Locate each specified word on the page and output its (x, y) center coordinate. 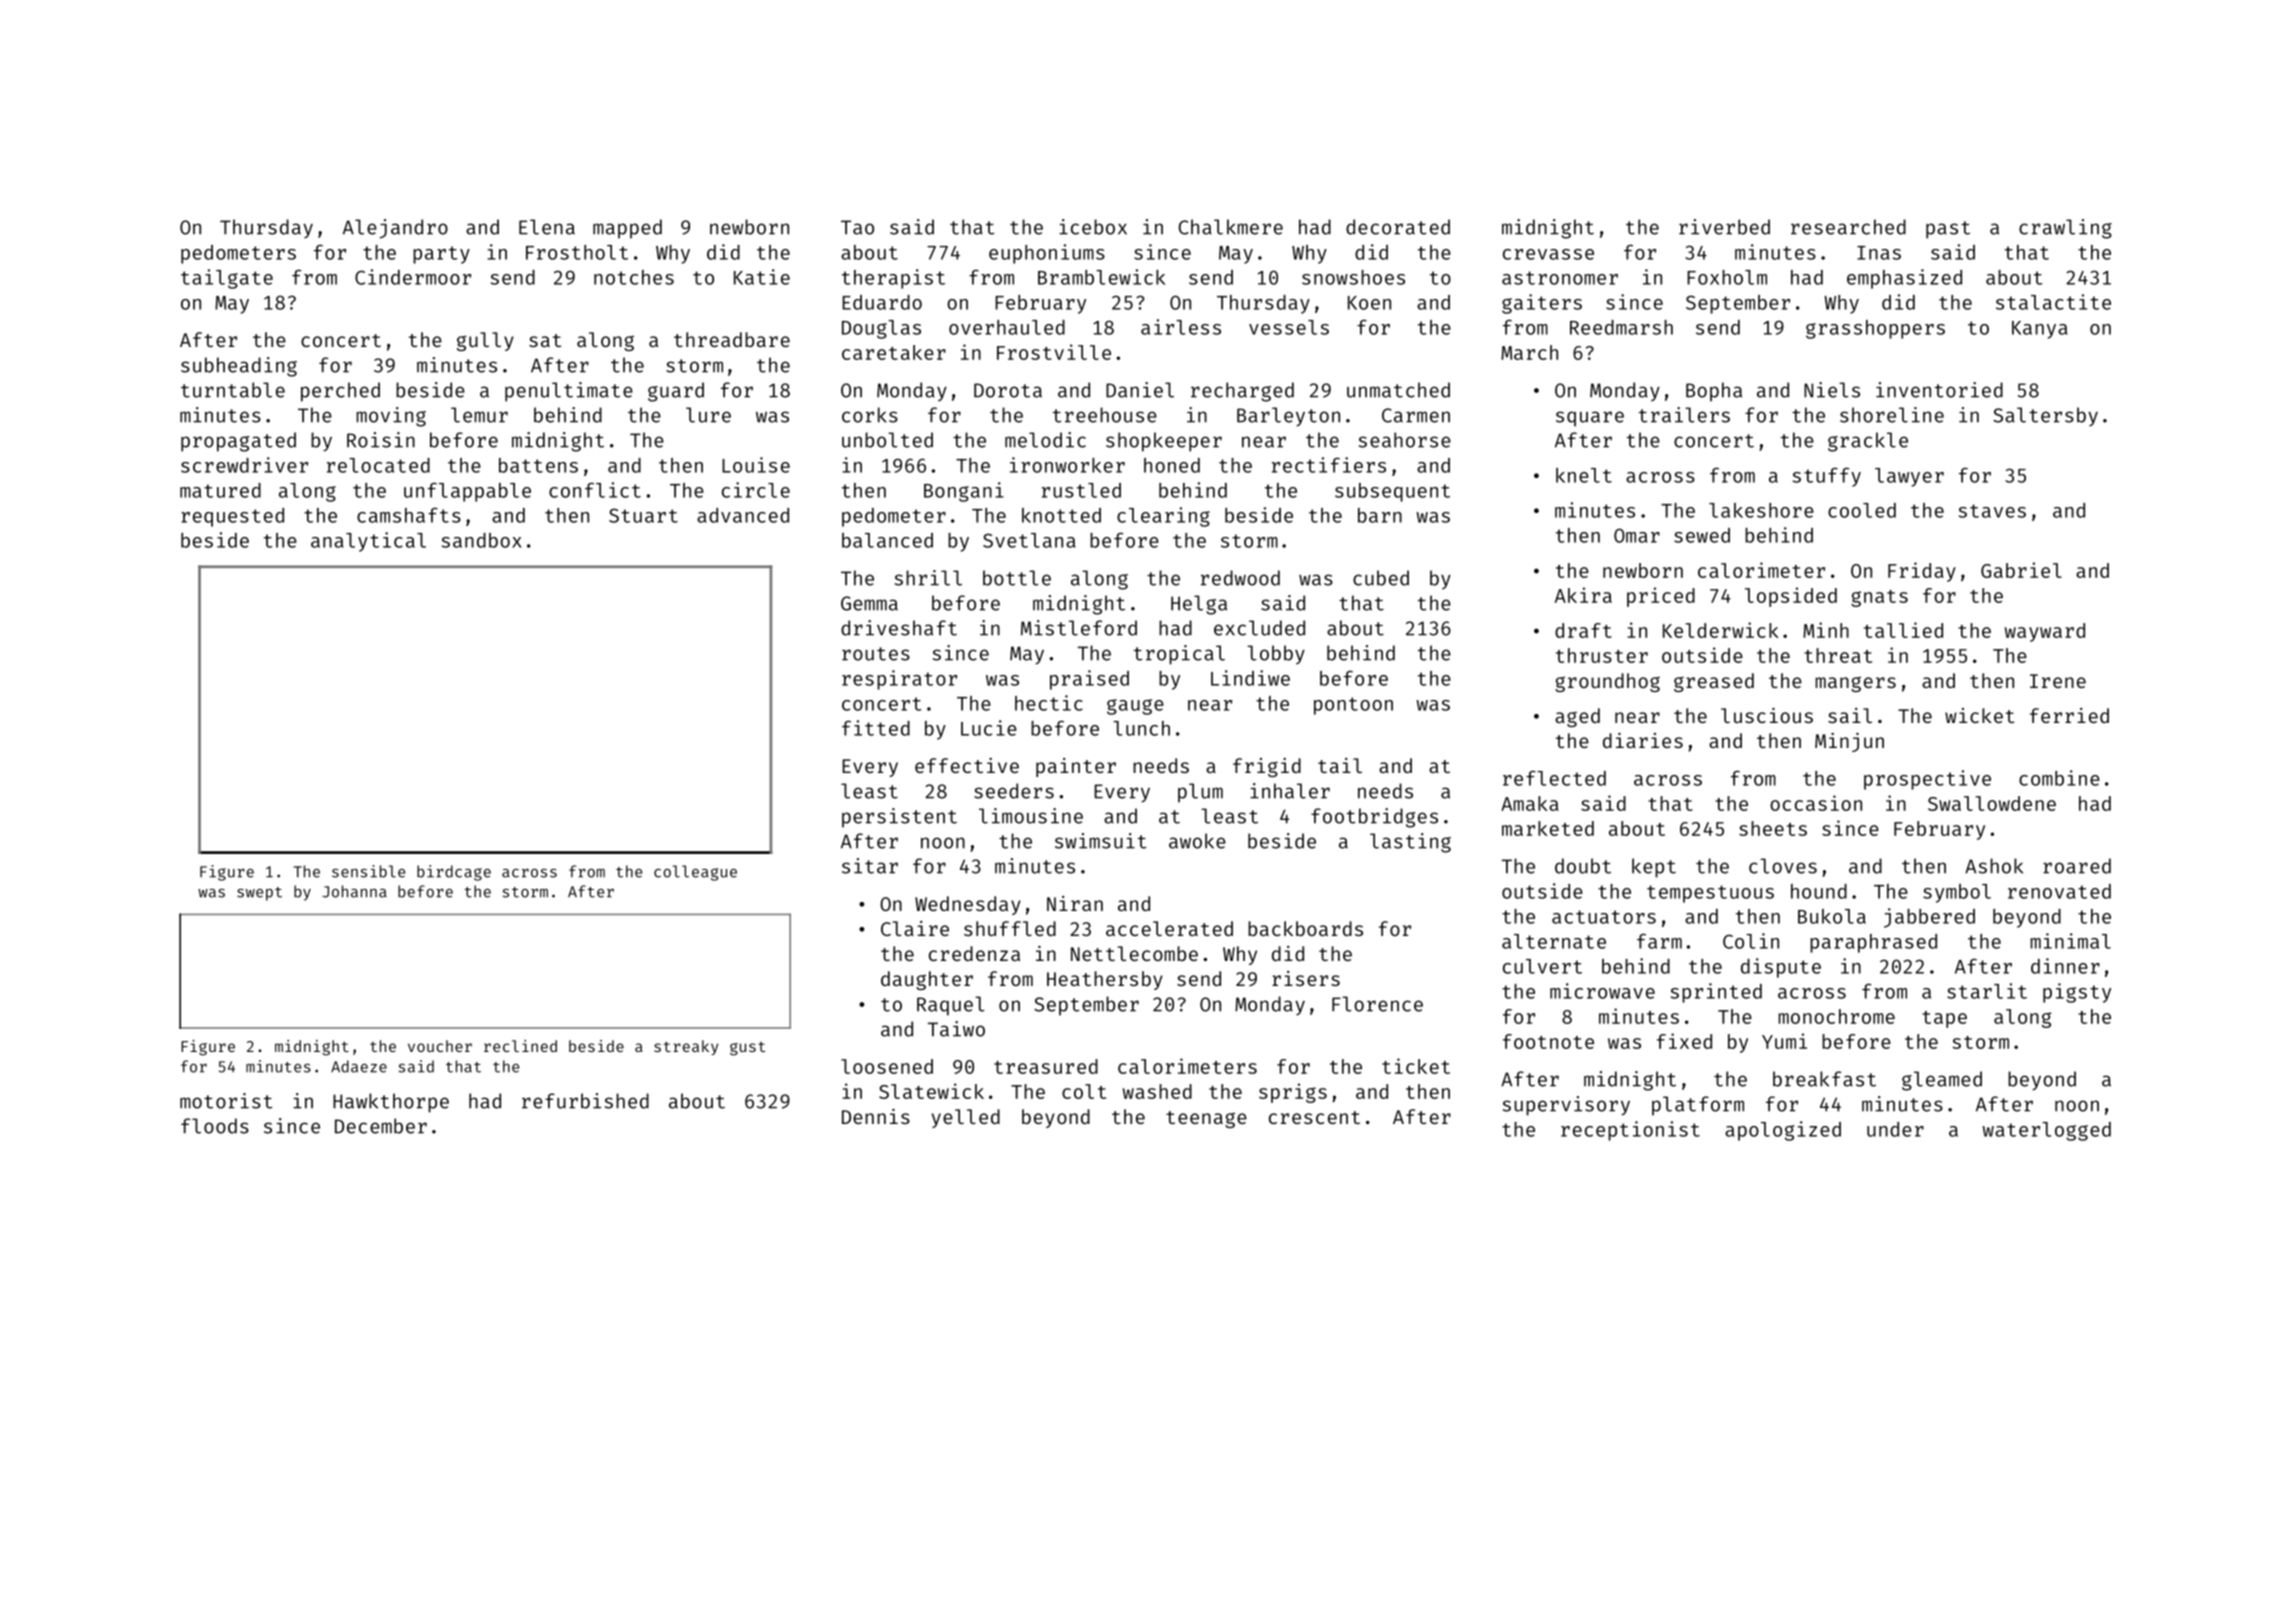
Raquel (951, 1006)
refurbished (585, 1101)
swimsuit (1101, 841)
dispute (1781, 968)
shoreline (1892, 415)
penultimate (569, 392)
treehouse (1105, 415)
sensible (368, 871)
